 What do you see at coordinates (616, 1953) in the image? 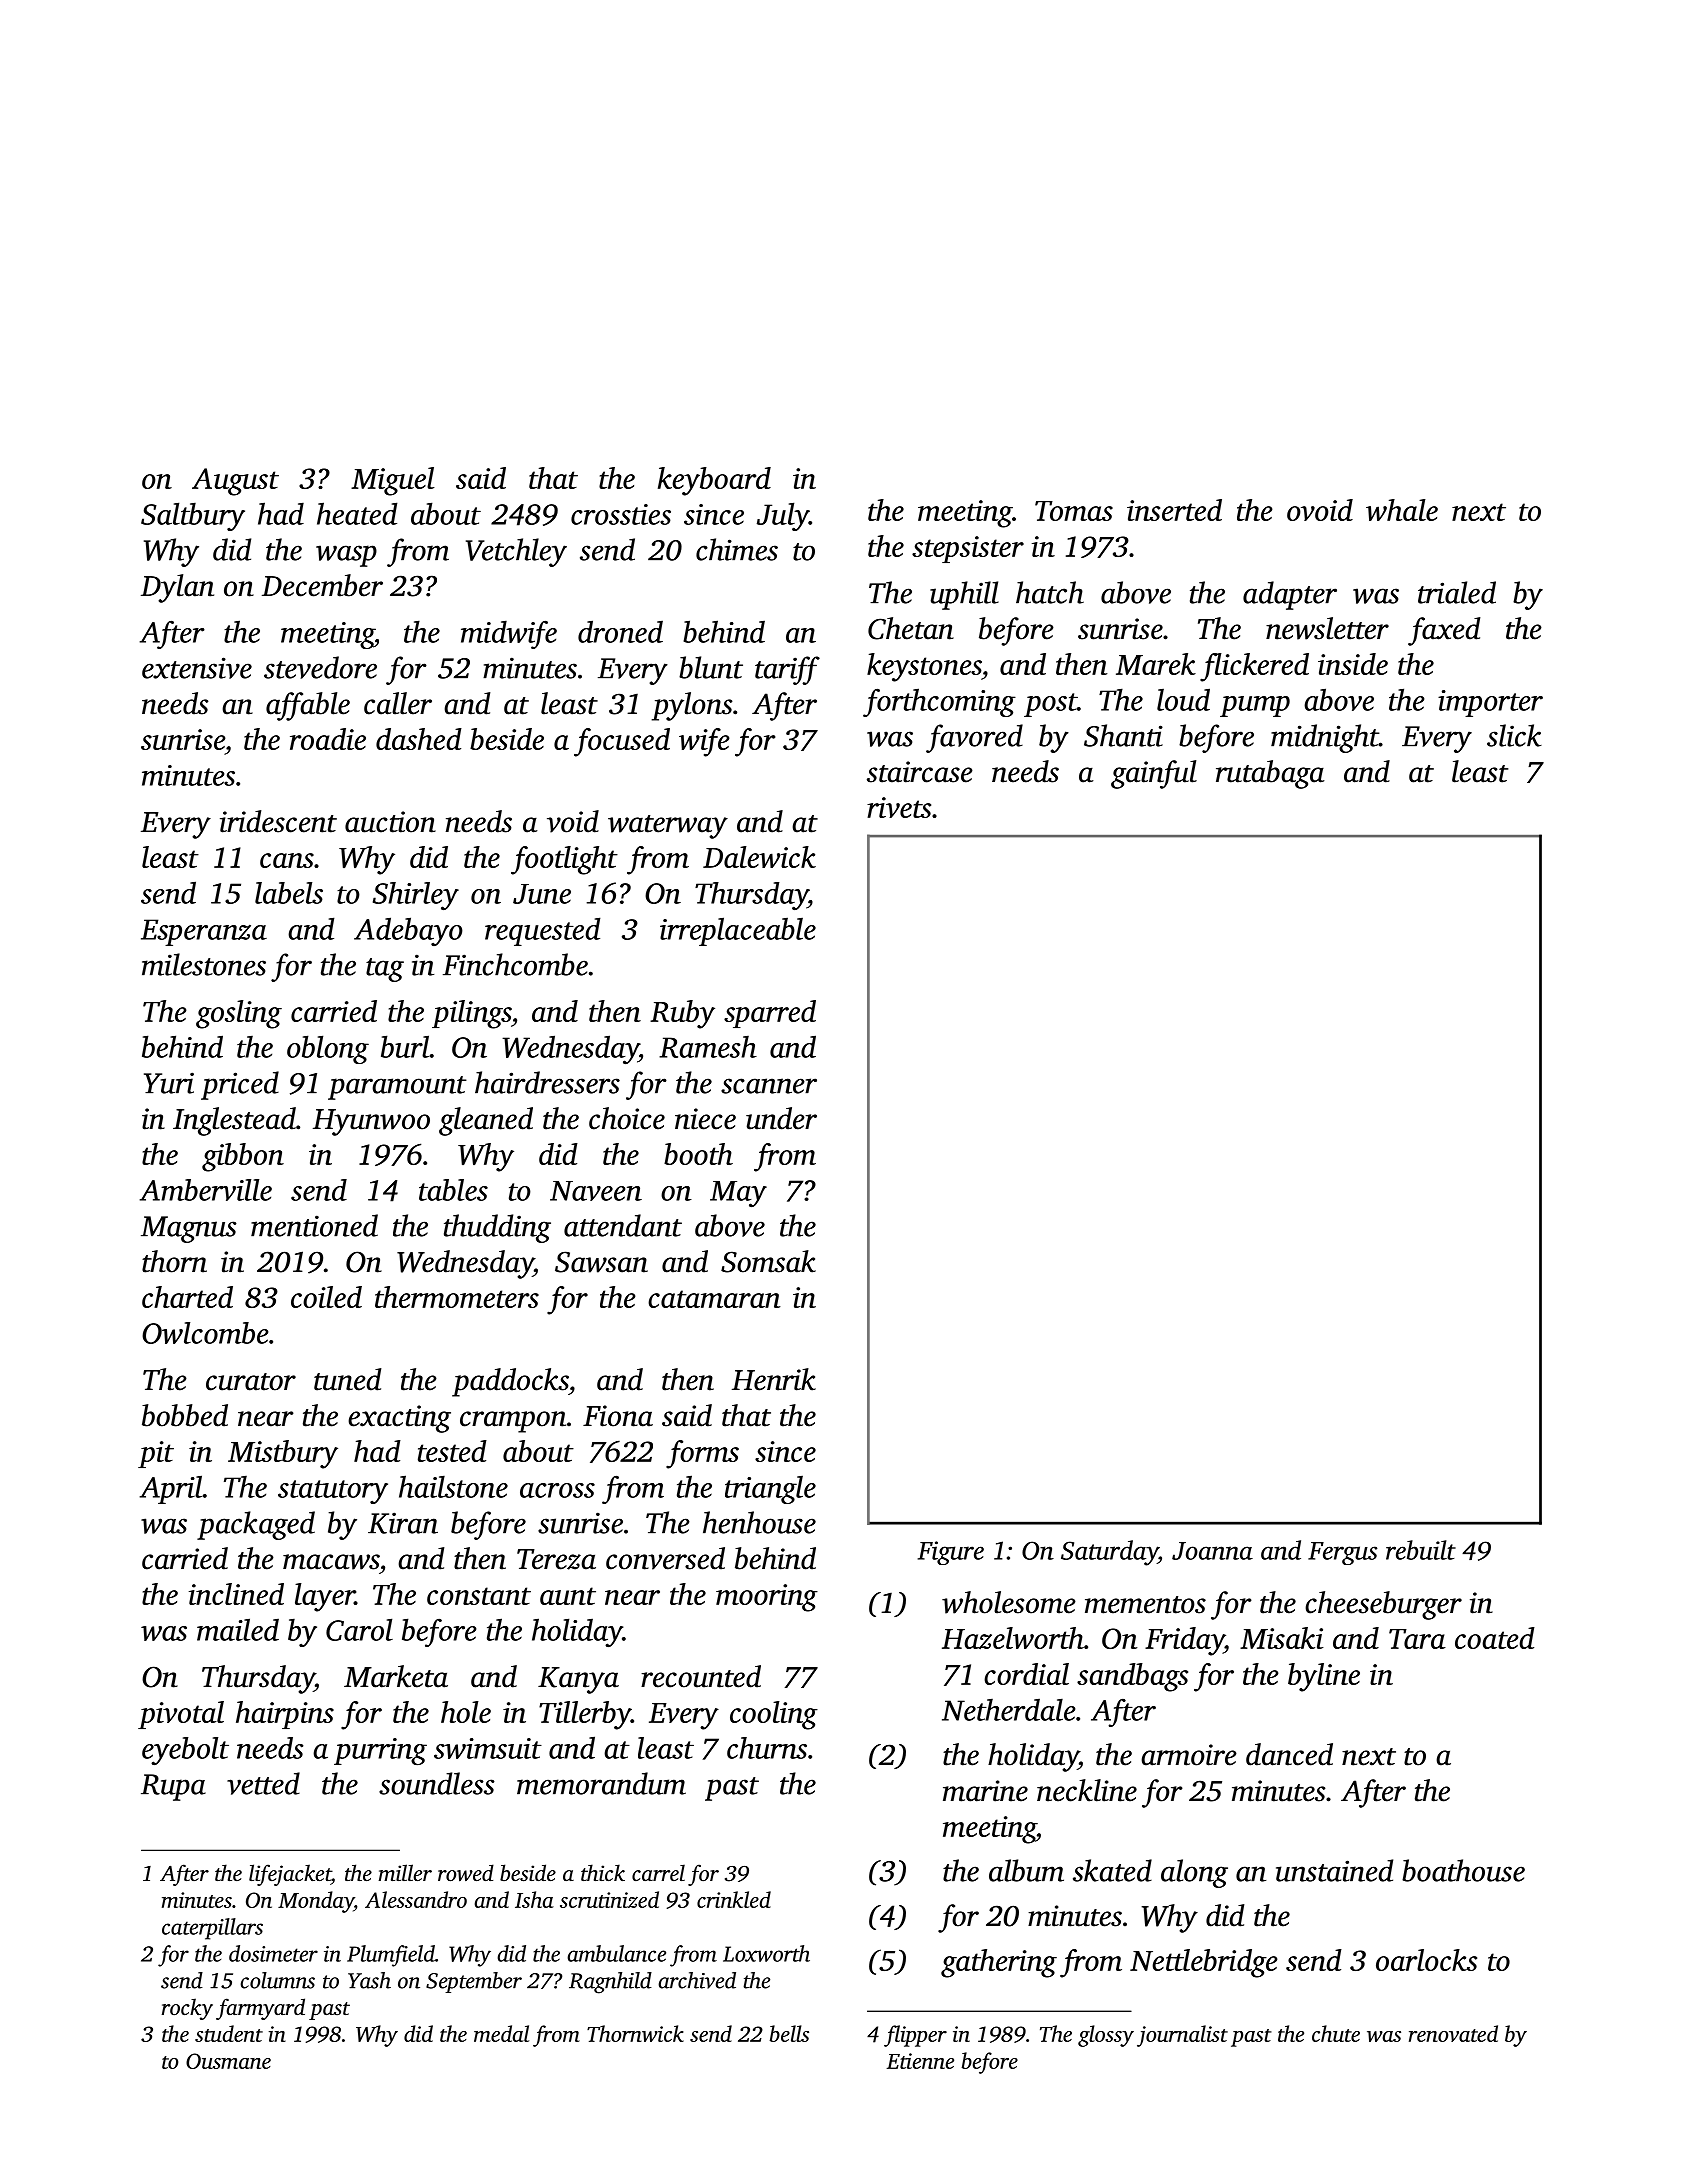
I see `ambulance` at bounding box center [616, 1953].
